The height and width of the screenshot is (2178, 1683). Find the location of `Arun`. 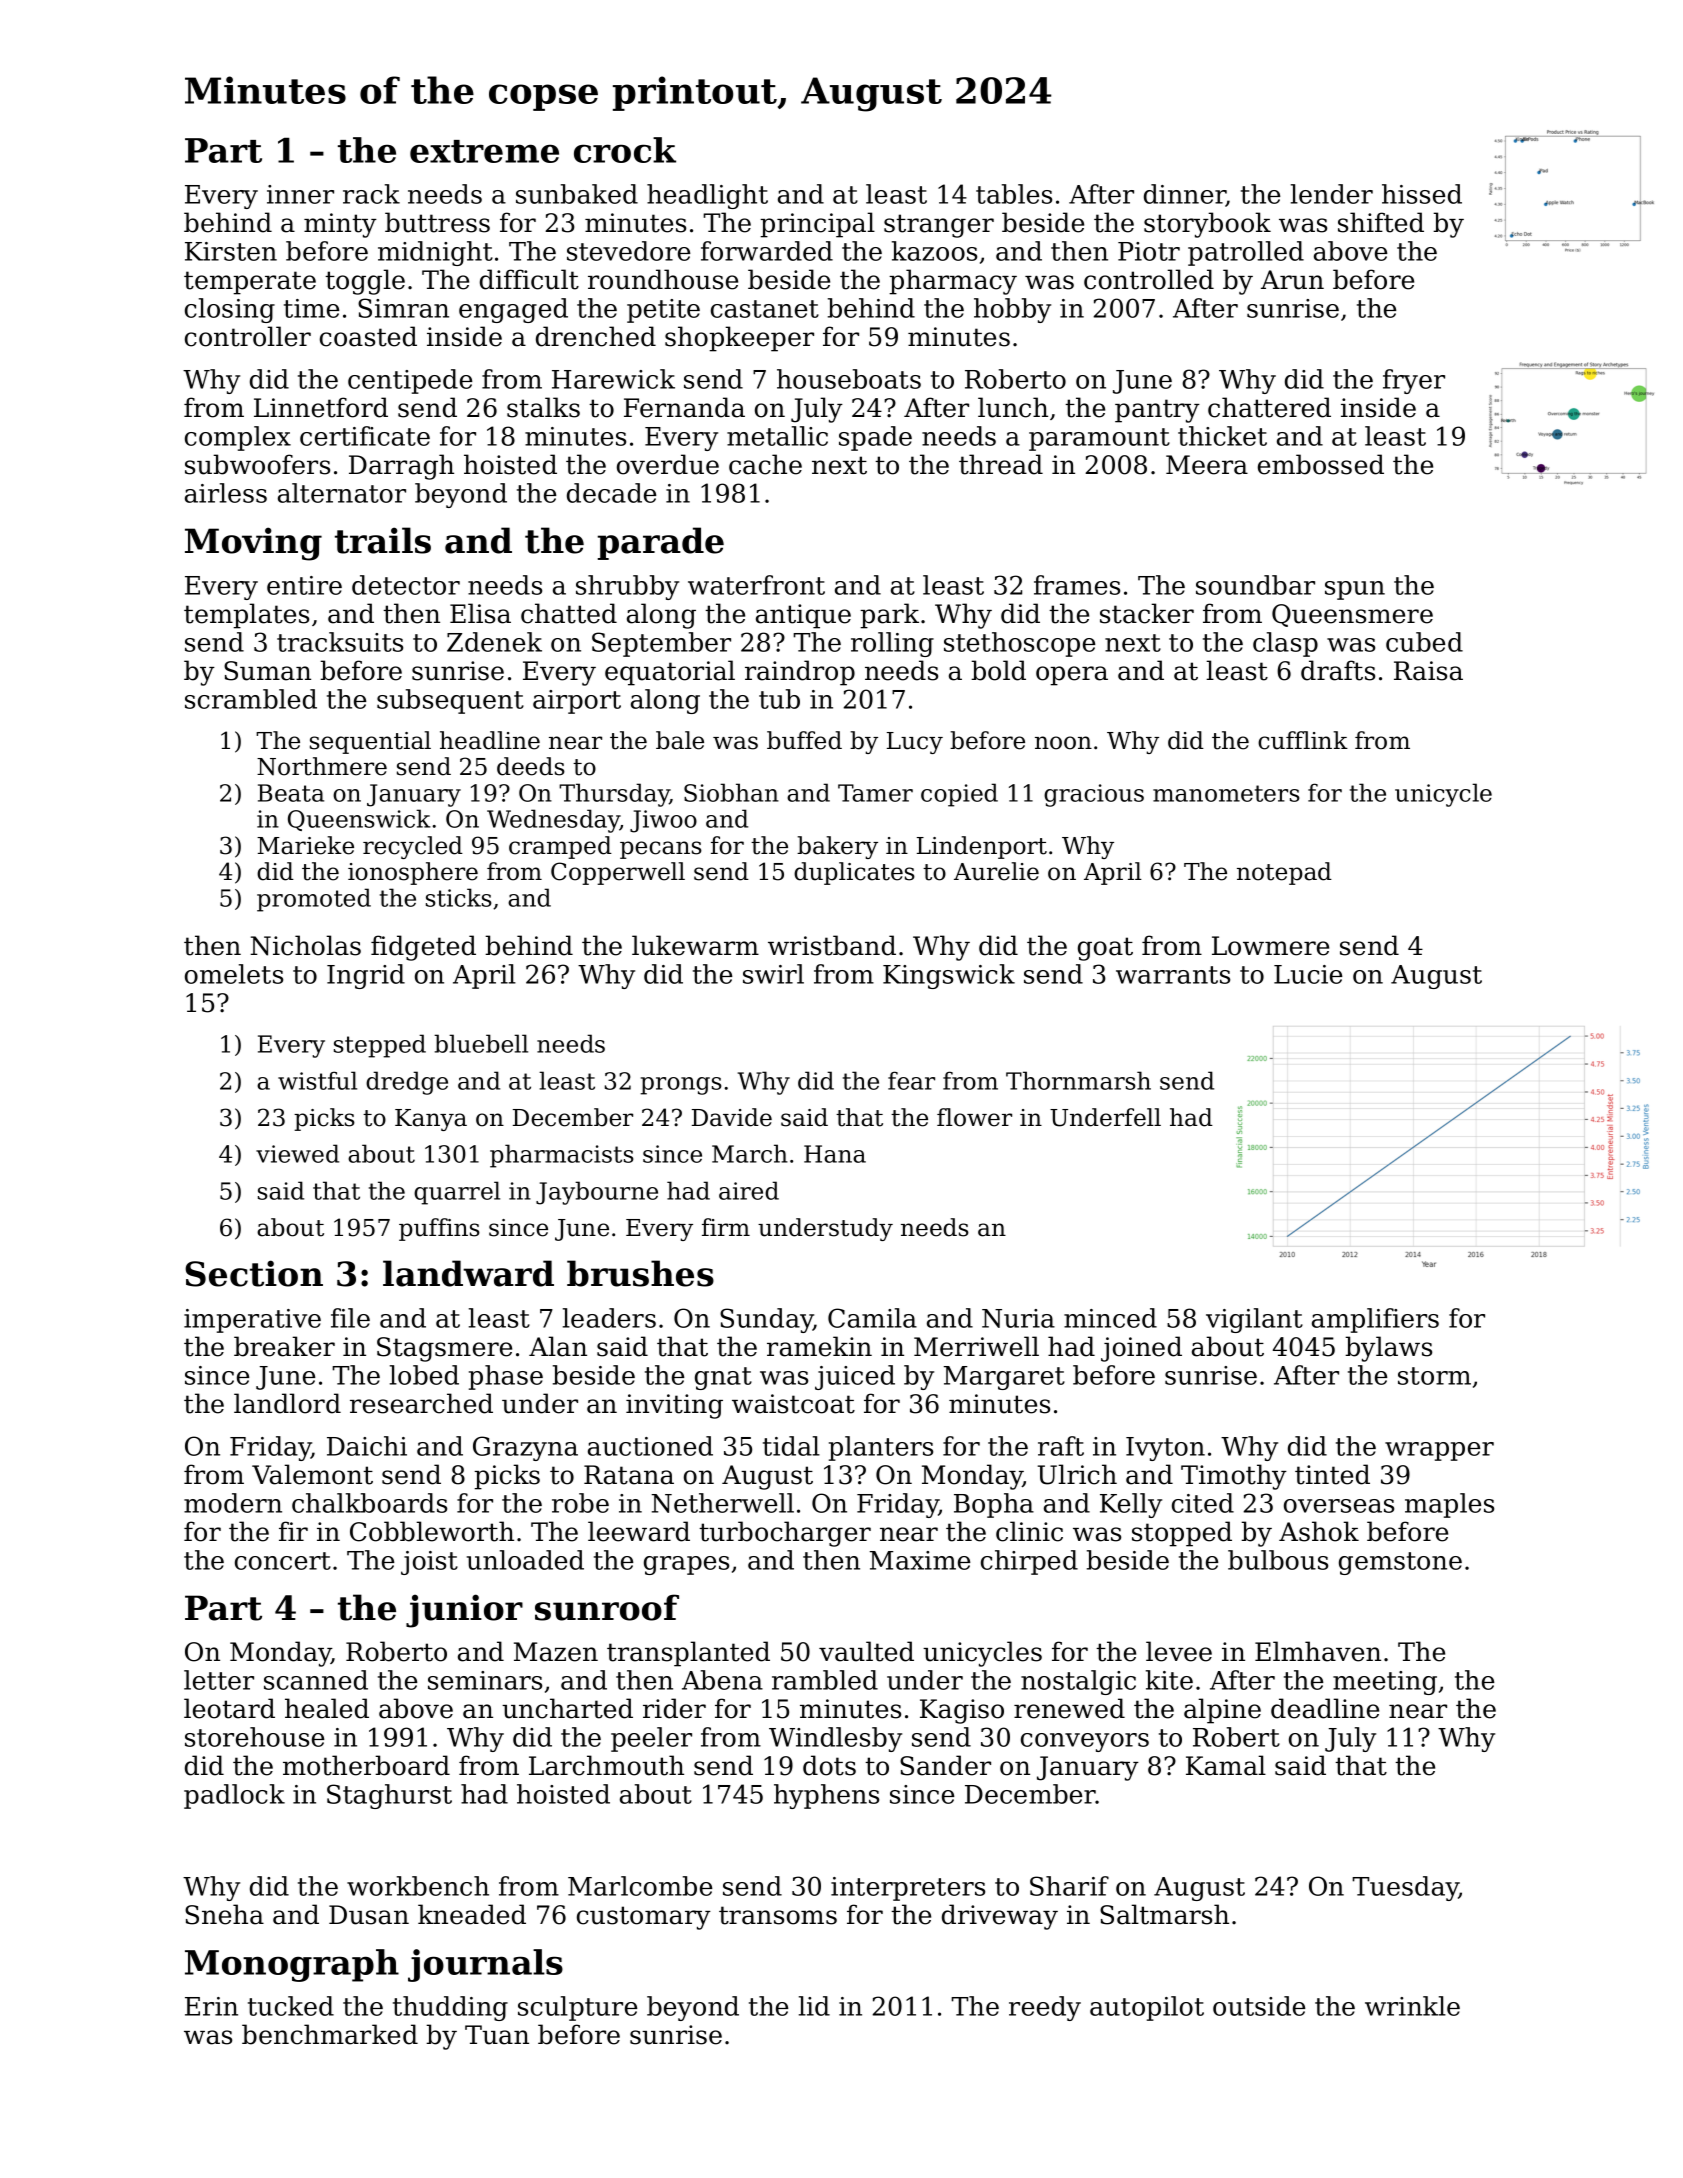

Arun is located at coordinates (1292, 280).
